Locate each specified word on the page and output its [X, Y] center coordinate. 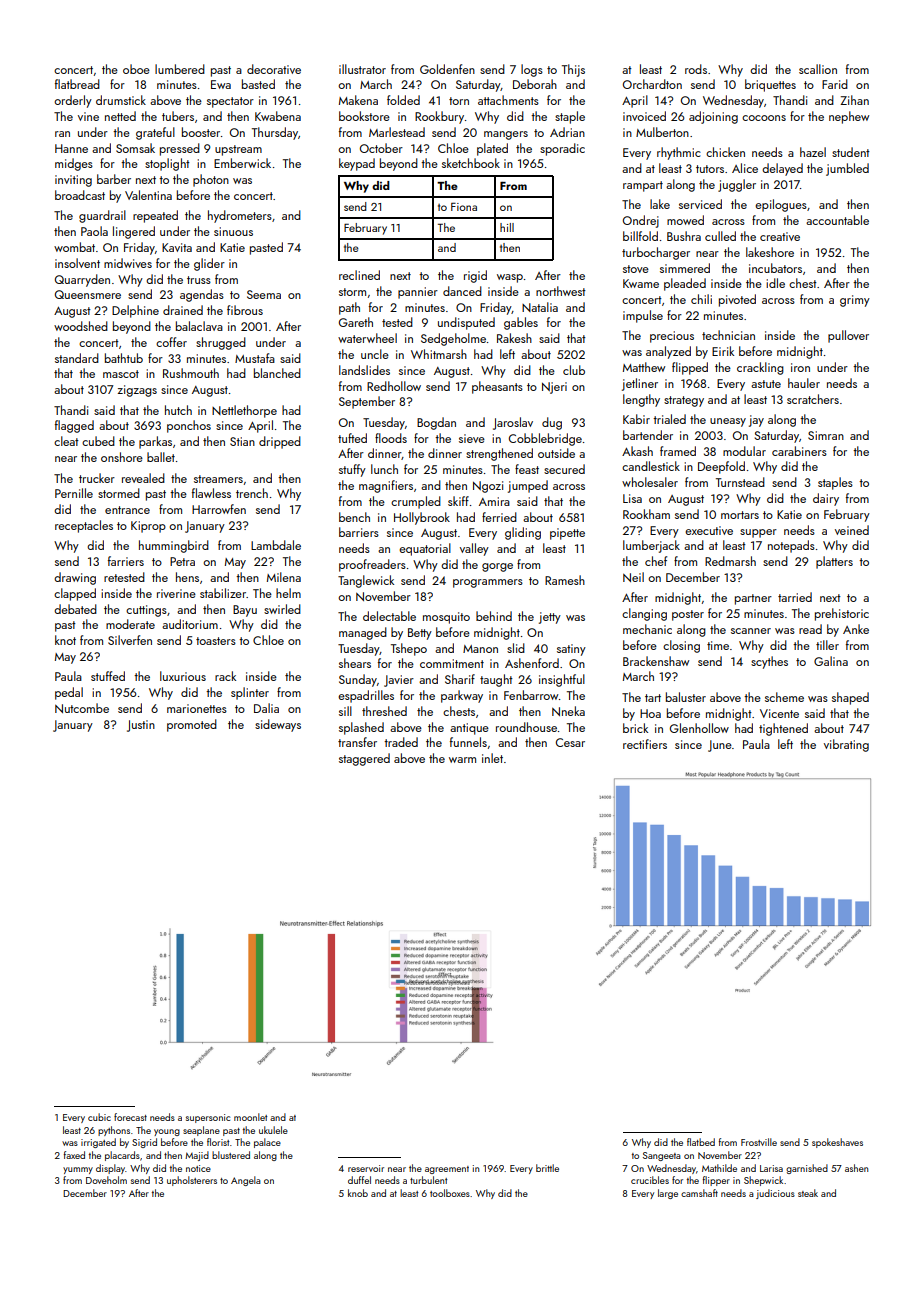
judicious [775, 1194]
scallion [818, 69]
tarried [795, 597]
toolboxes [450, 1193]
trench [252, 493]
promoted [192, 725]
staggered [364, 759]
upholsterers [192, 1181]
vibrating [846, 745]
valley [474, 549]
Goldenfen [447, 69]
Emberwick [242, 163]
